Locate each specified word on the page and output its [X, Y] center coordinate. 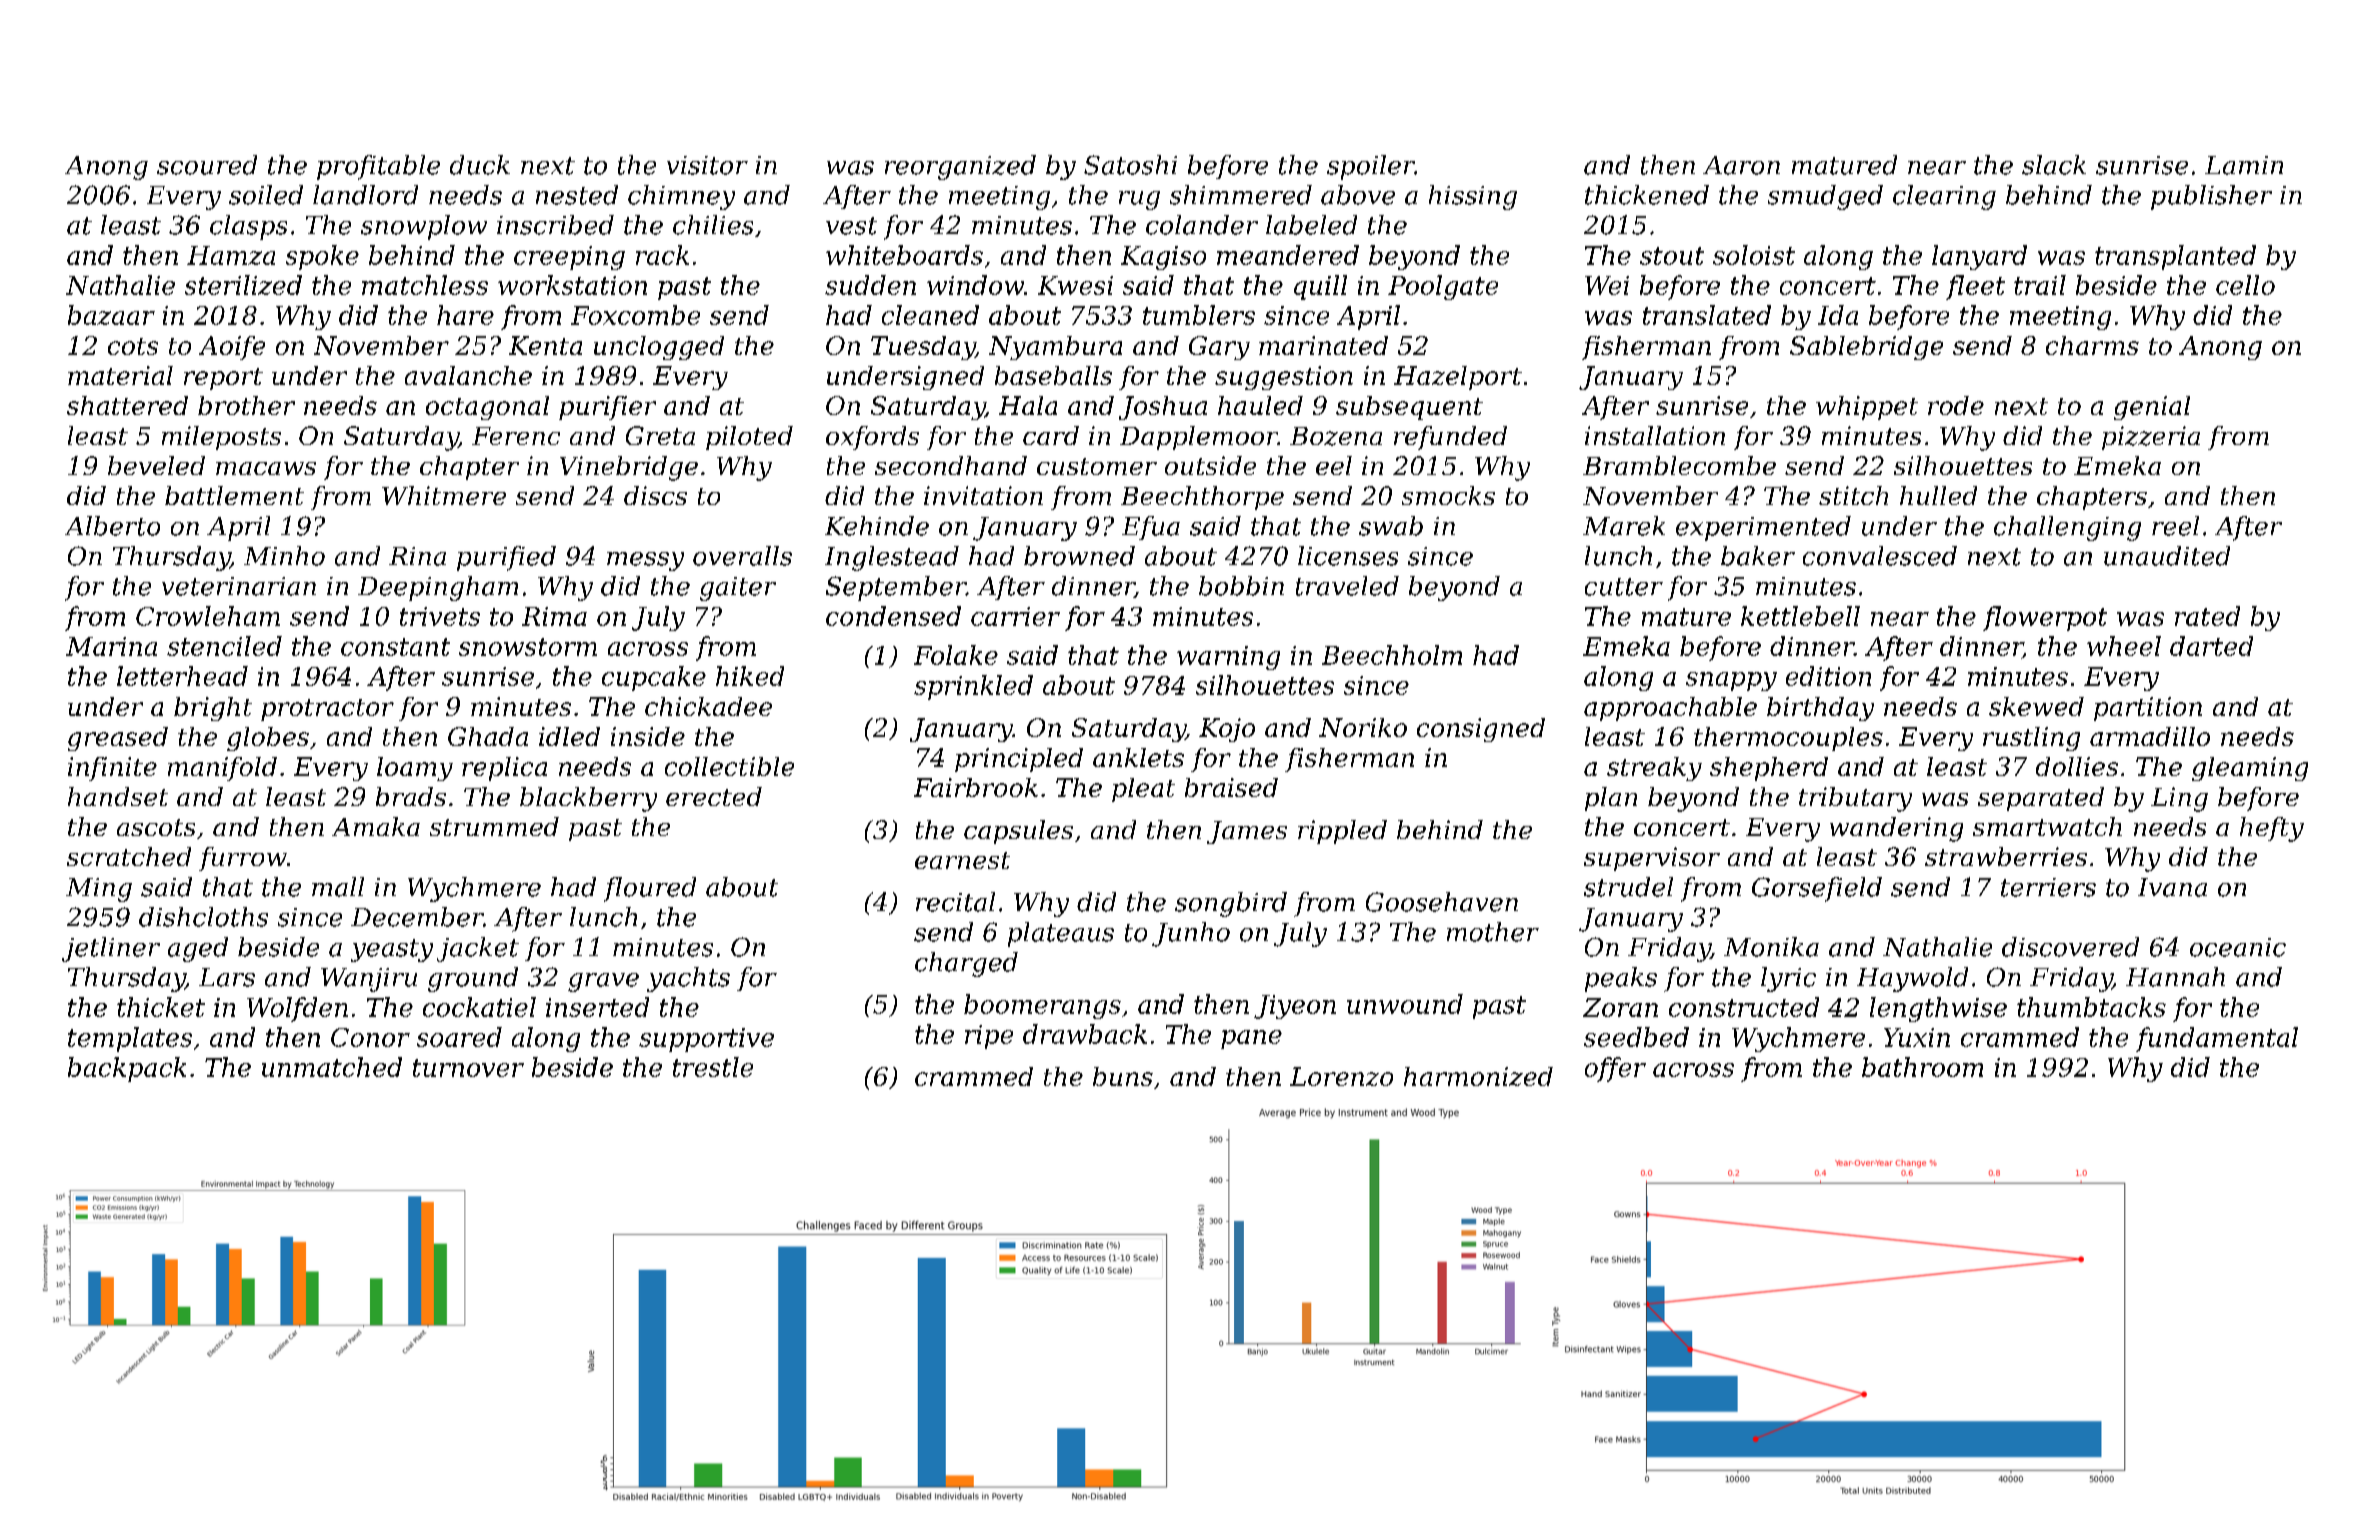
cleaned [930, 315]
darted [2211, 646]
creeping [569, 258]
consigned [1481, 730]
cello [2245, 285]
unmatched [332, 1067]
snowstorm [528, 647]
